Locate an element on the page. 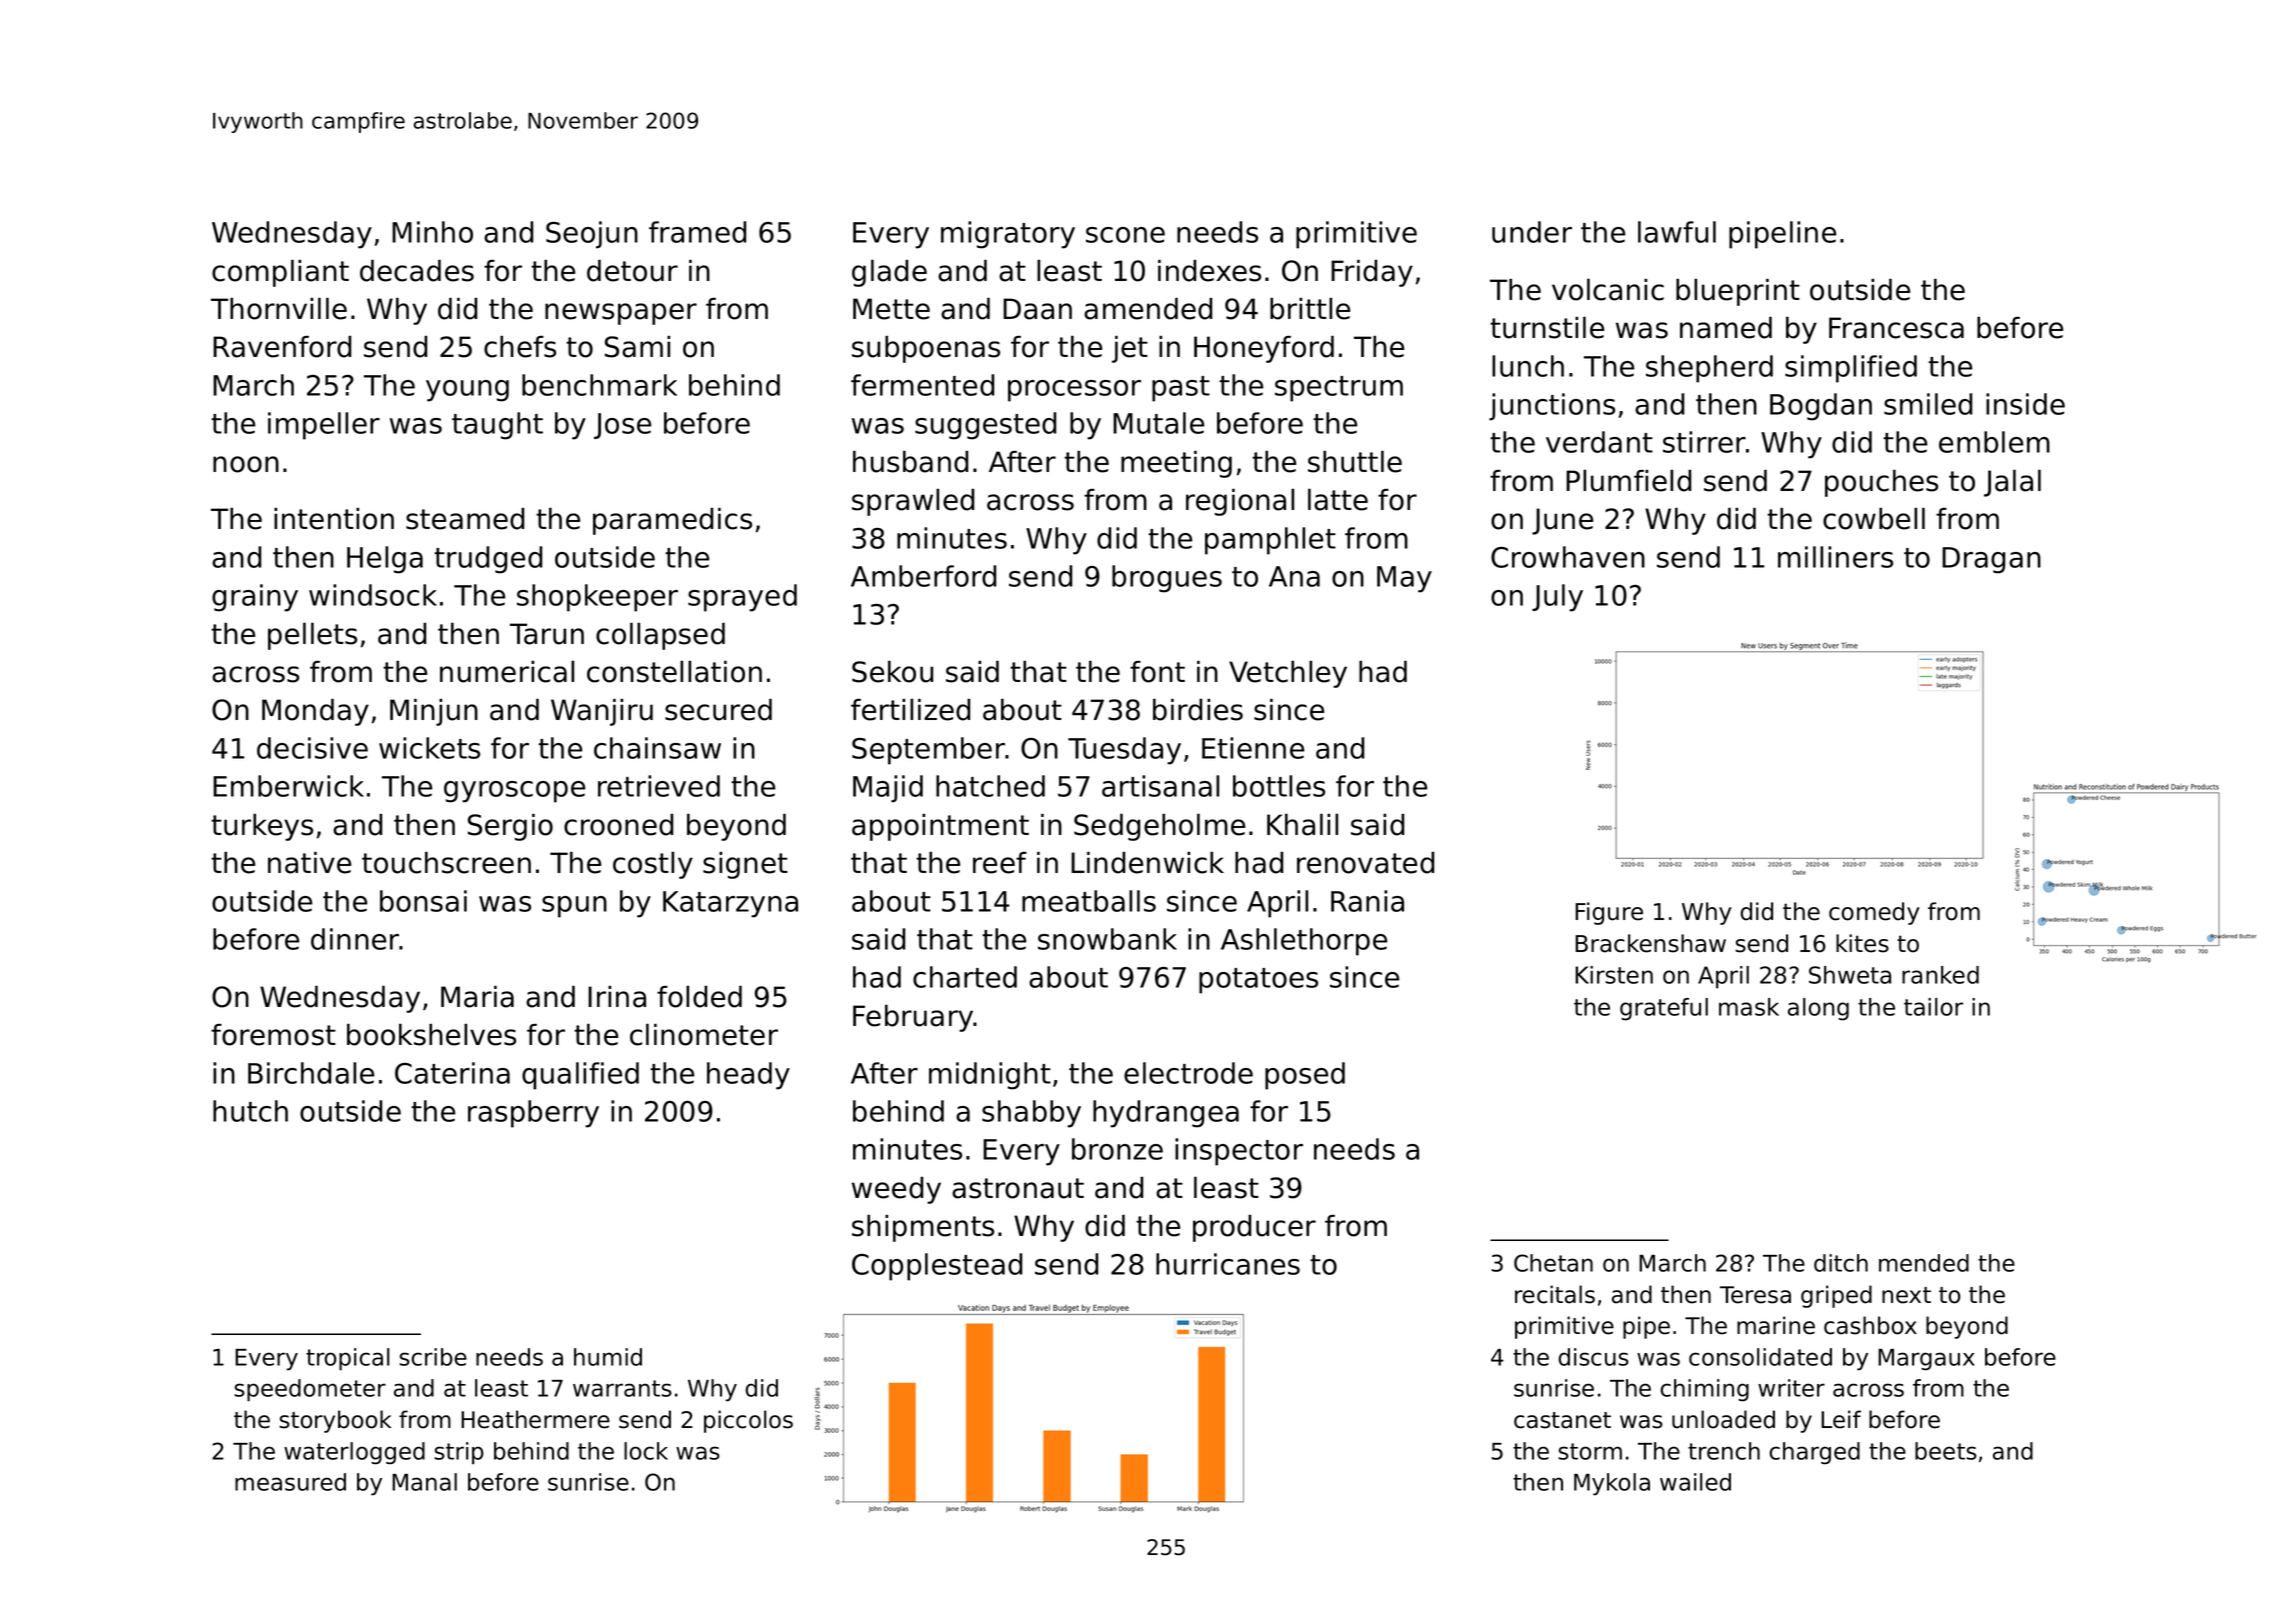 This image has height=1620, width=2292. humid is located at coordinates (608, 1357).
